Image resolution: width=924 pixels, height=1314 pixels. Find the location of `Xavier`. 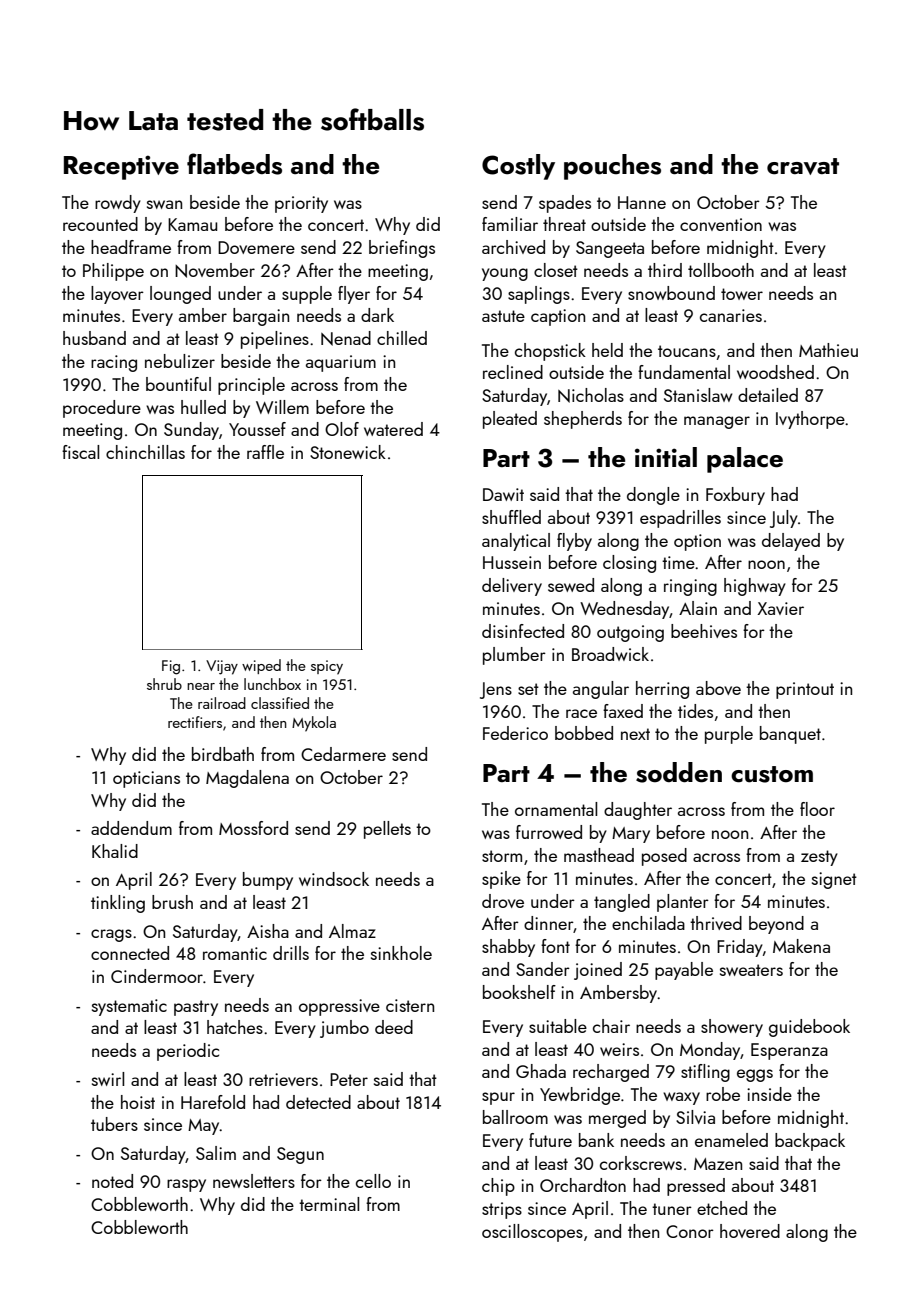

Xavier is located at coordinates (780, 608).
